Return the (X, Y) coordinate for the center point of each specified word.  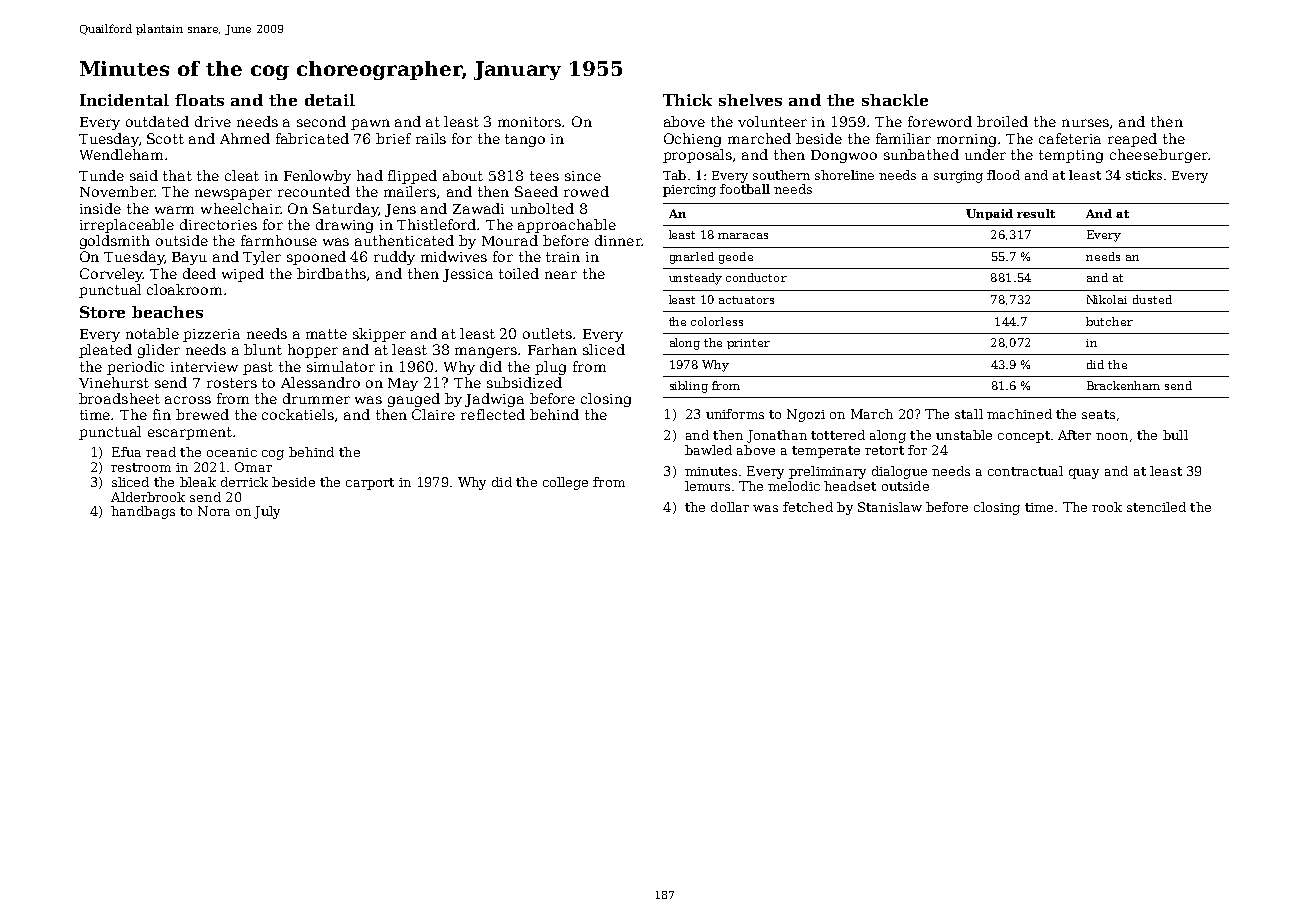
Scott (165, 138)
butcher (1109, 321)
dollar (730, 507)
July (267, 512)
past (258, 368)
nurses (1085, 123)
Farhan (552, 349)
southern (781, 175)
